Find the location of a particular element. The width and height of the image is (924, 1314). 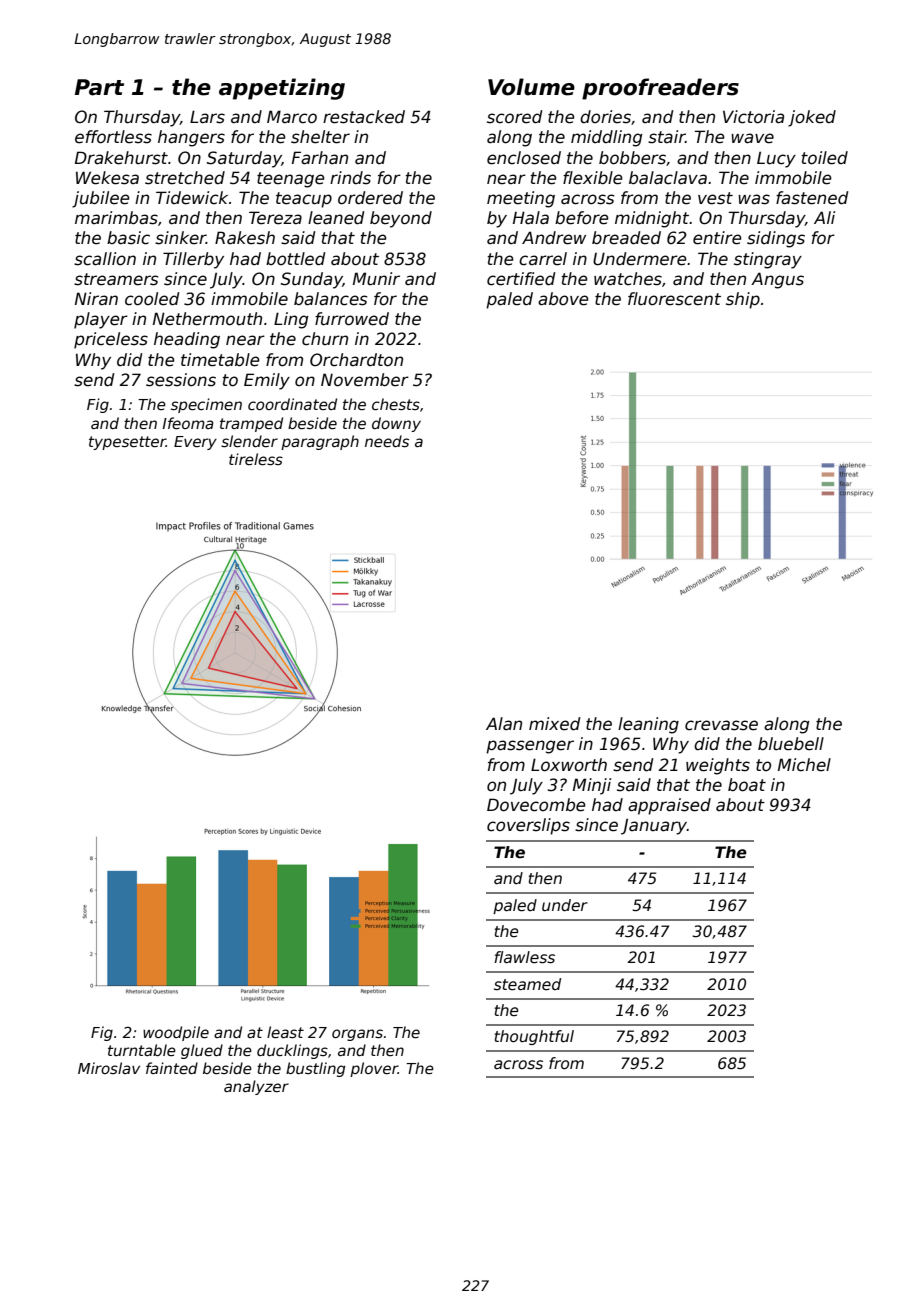

steamed is located at coordinates (527, 984).
